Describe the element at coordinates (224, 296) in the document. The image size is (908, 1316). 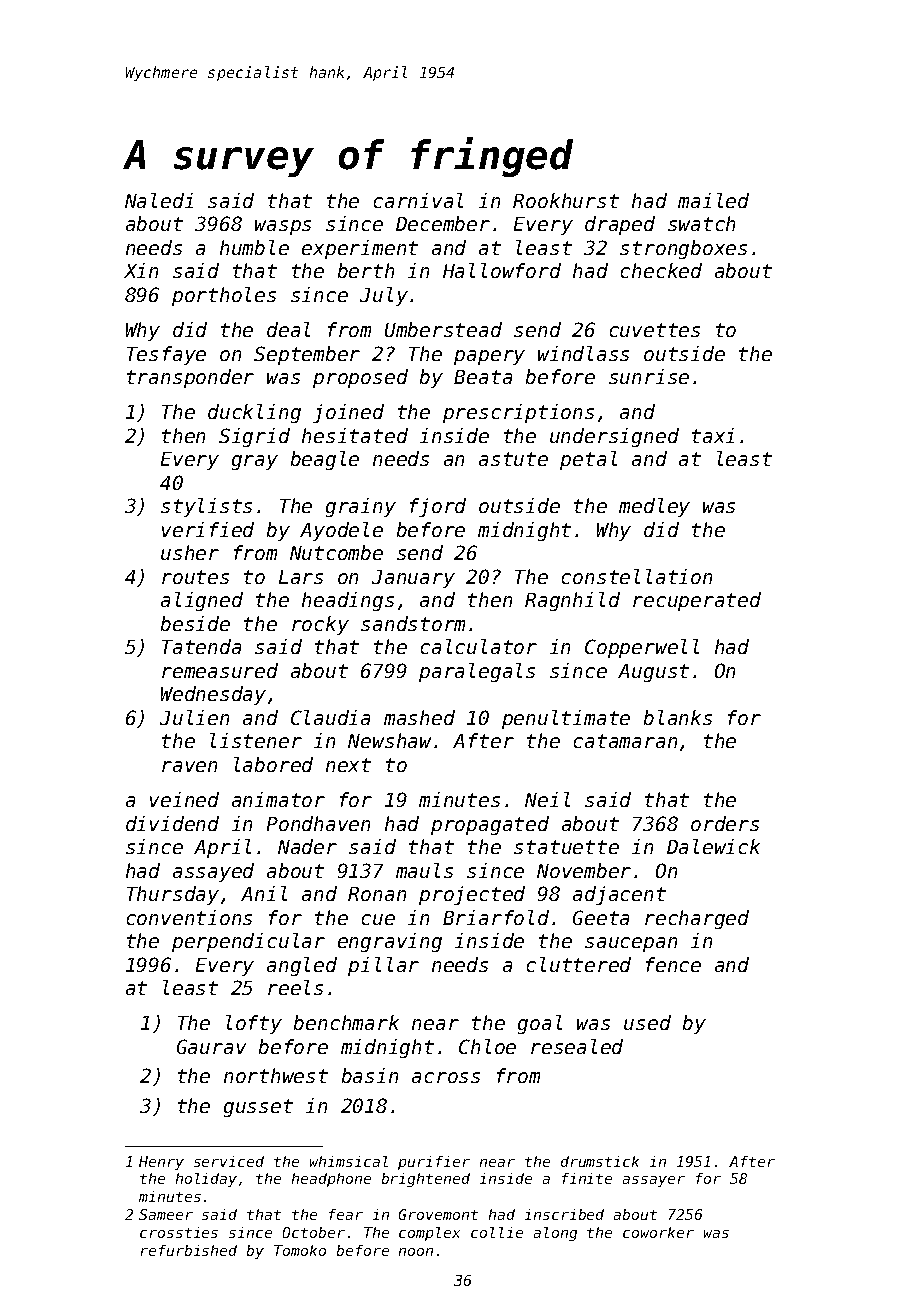
I see `portholes` at that location.
